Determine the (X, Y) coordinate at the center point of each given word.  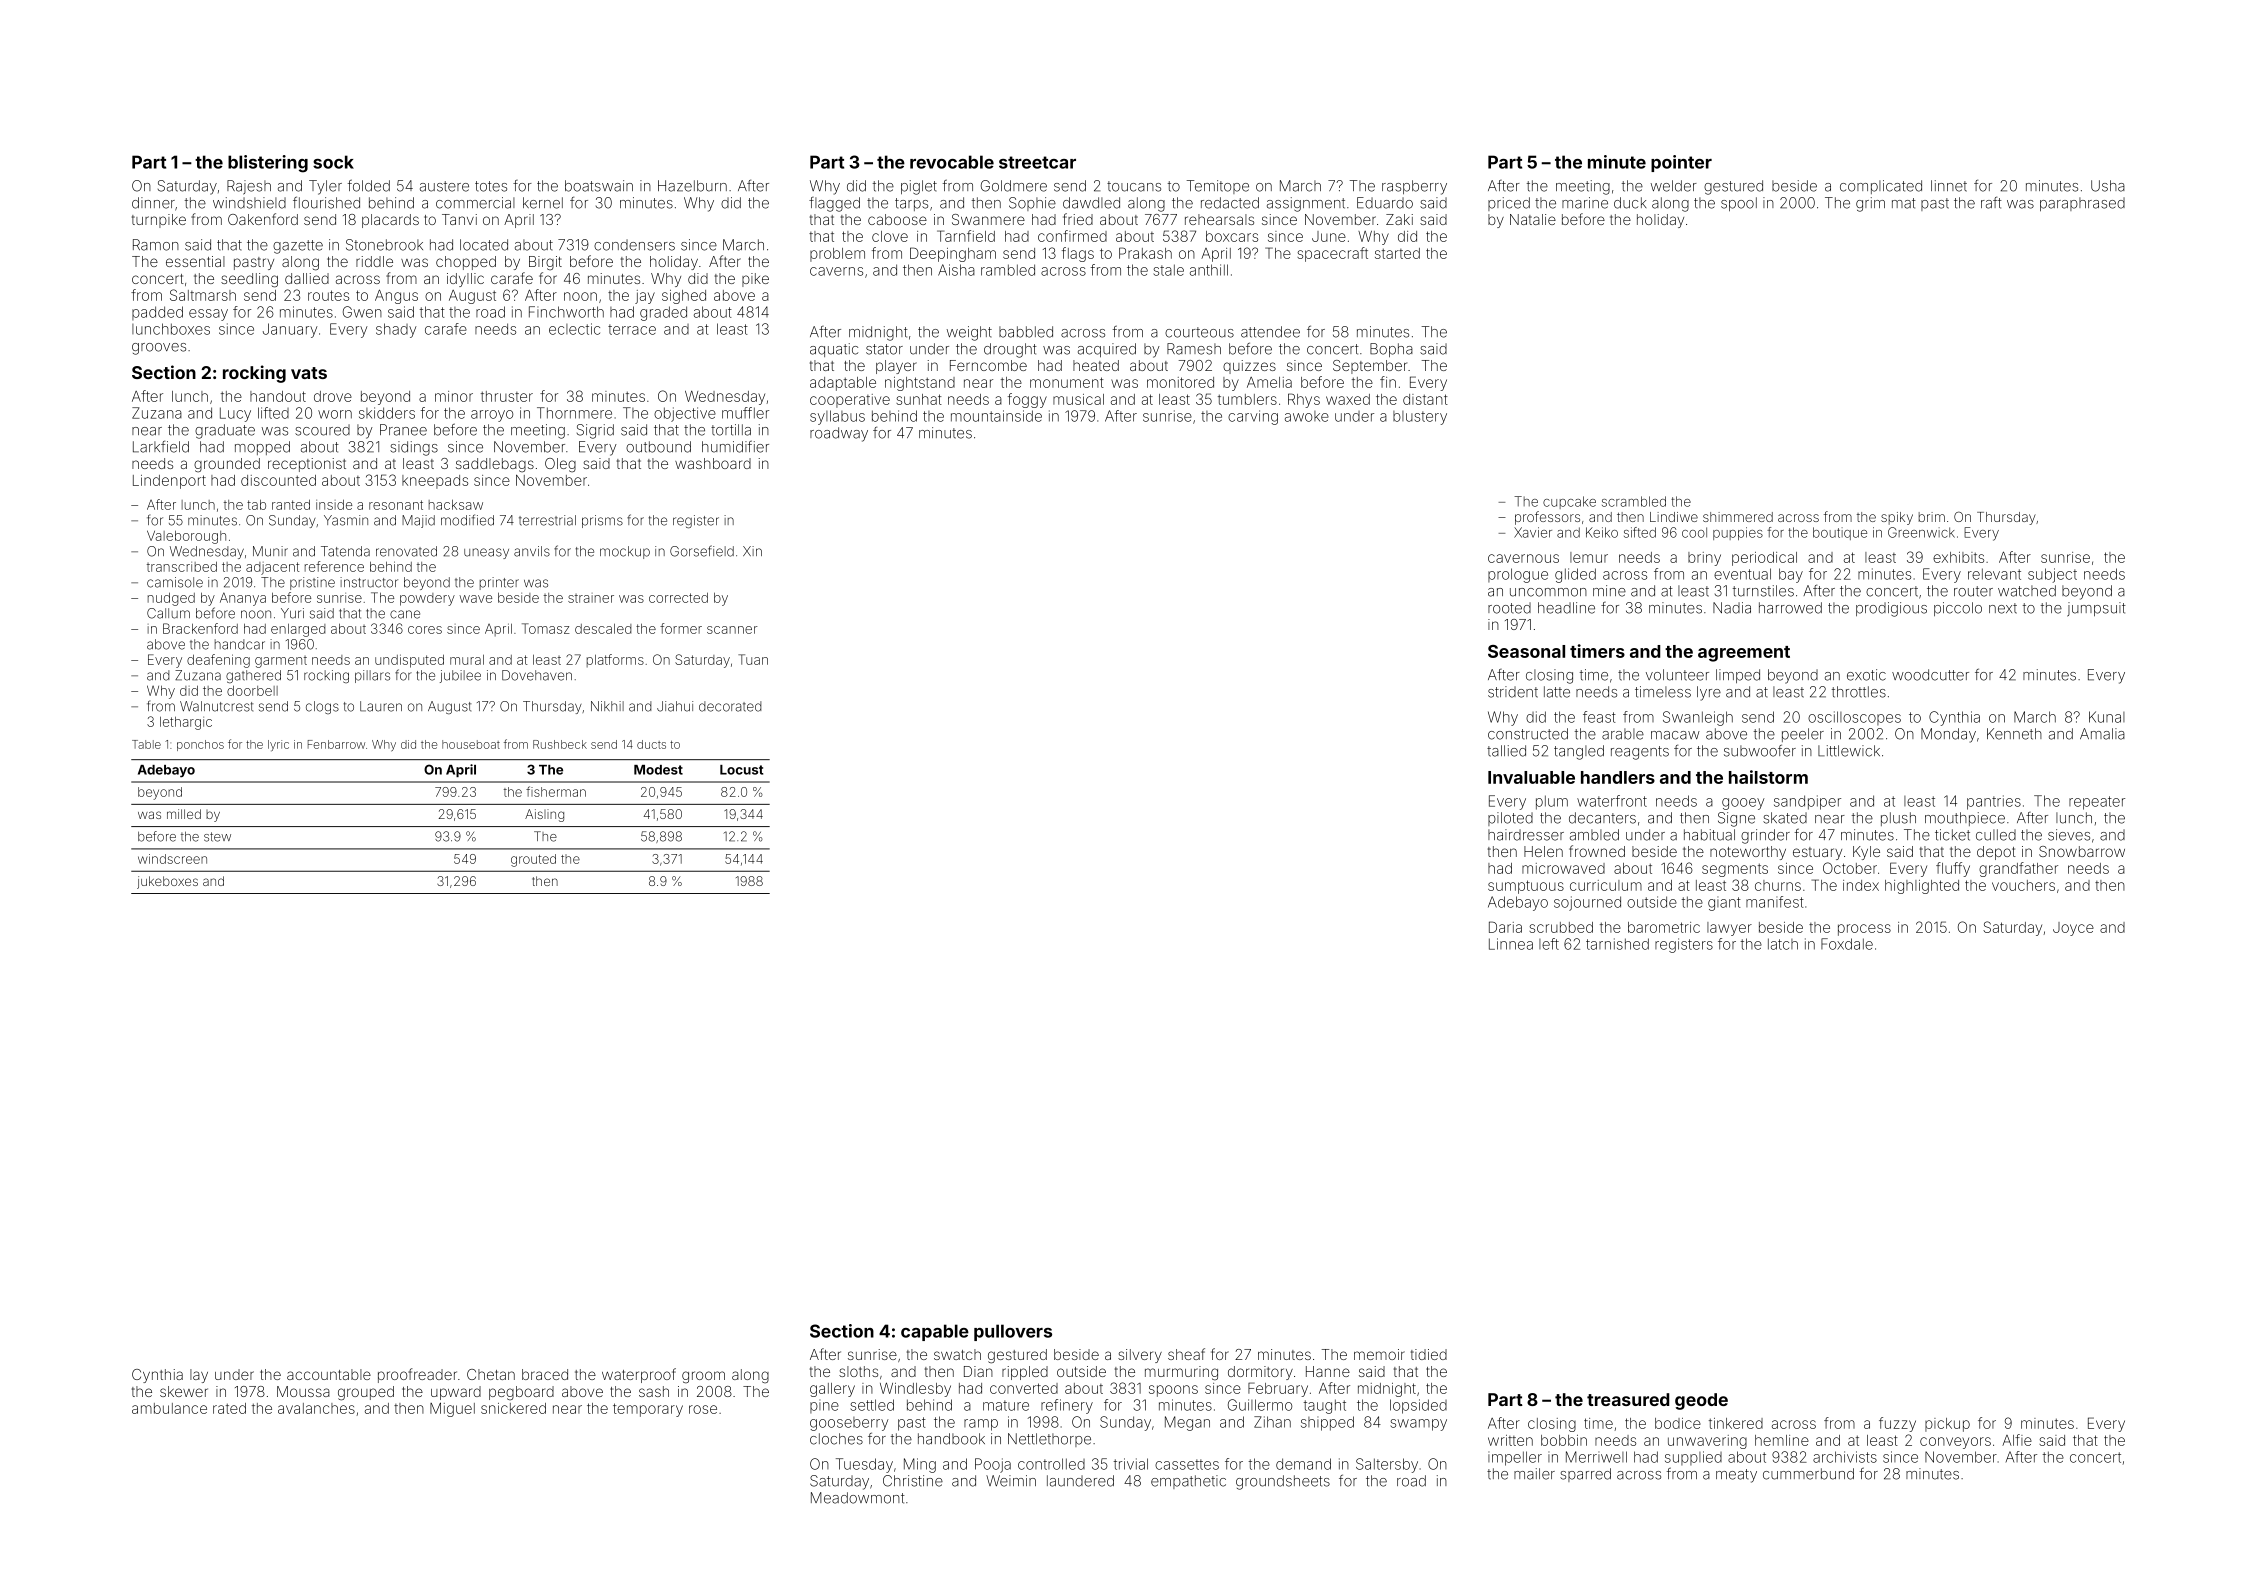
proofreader (417, 1375)
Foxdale (1847, 944)
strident (1513, 692)
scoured (322, 430)
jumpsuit (2096, 609)
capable (935, 1332)
